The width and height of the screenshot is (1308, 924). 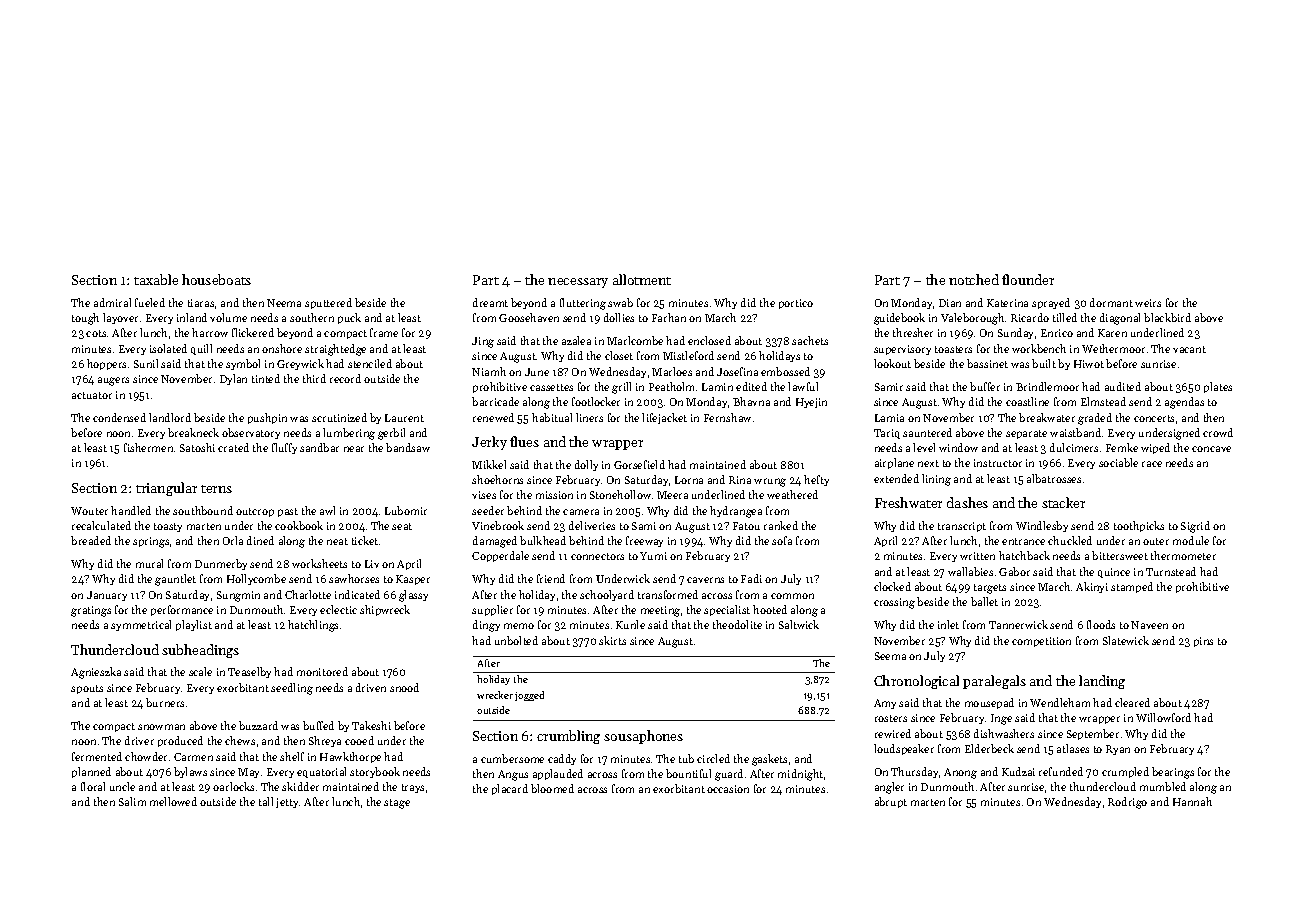 What do you see at coordinates (562, 759) in the screenshot?
I see `caddy` at bounding box center [562, 759].
